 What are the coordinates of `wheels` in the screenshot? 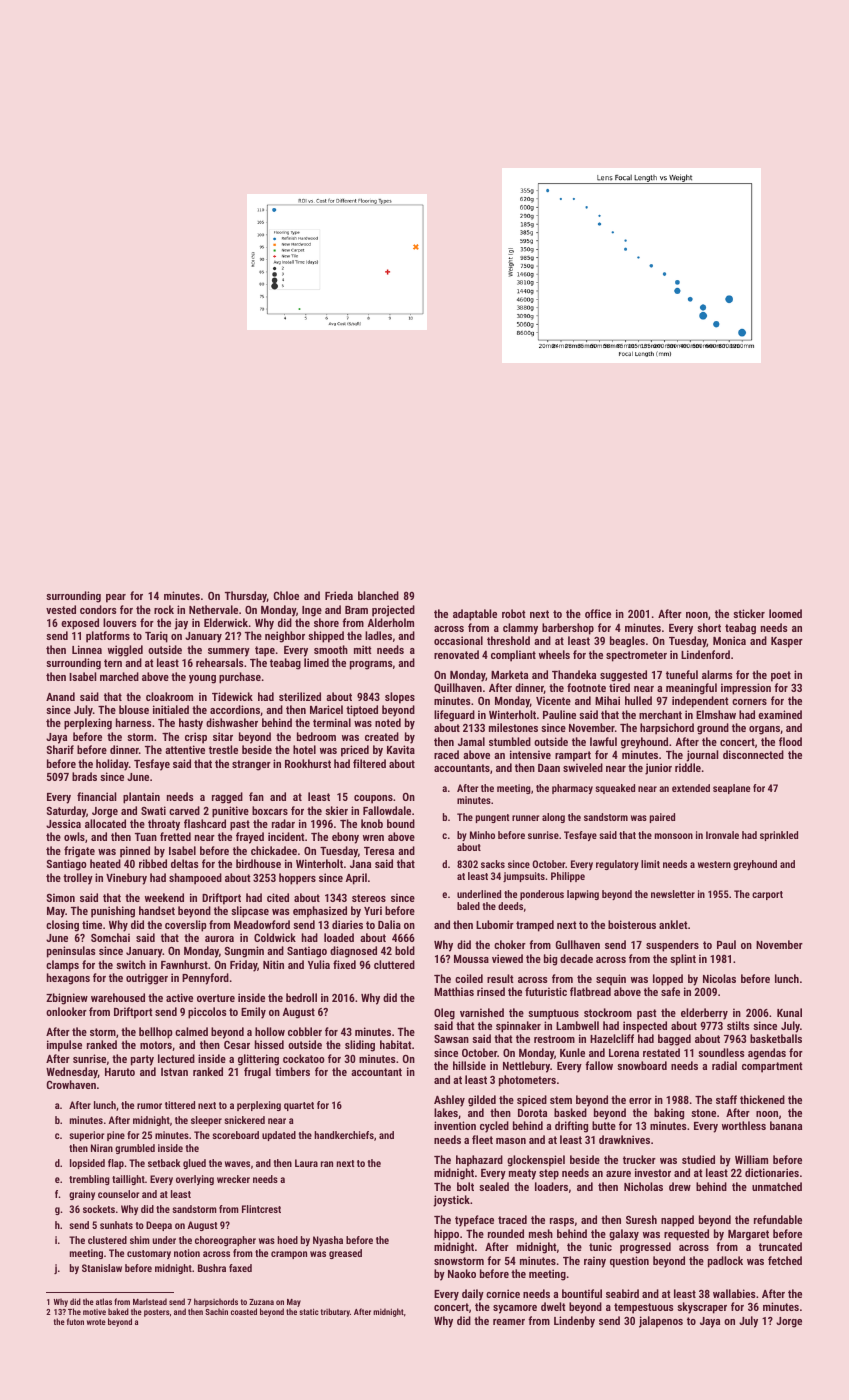 It's located at (554, 654).
